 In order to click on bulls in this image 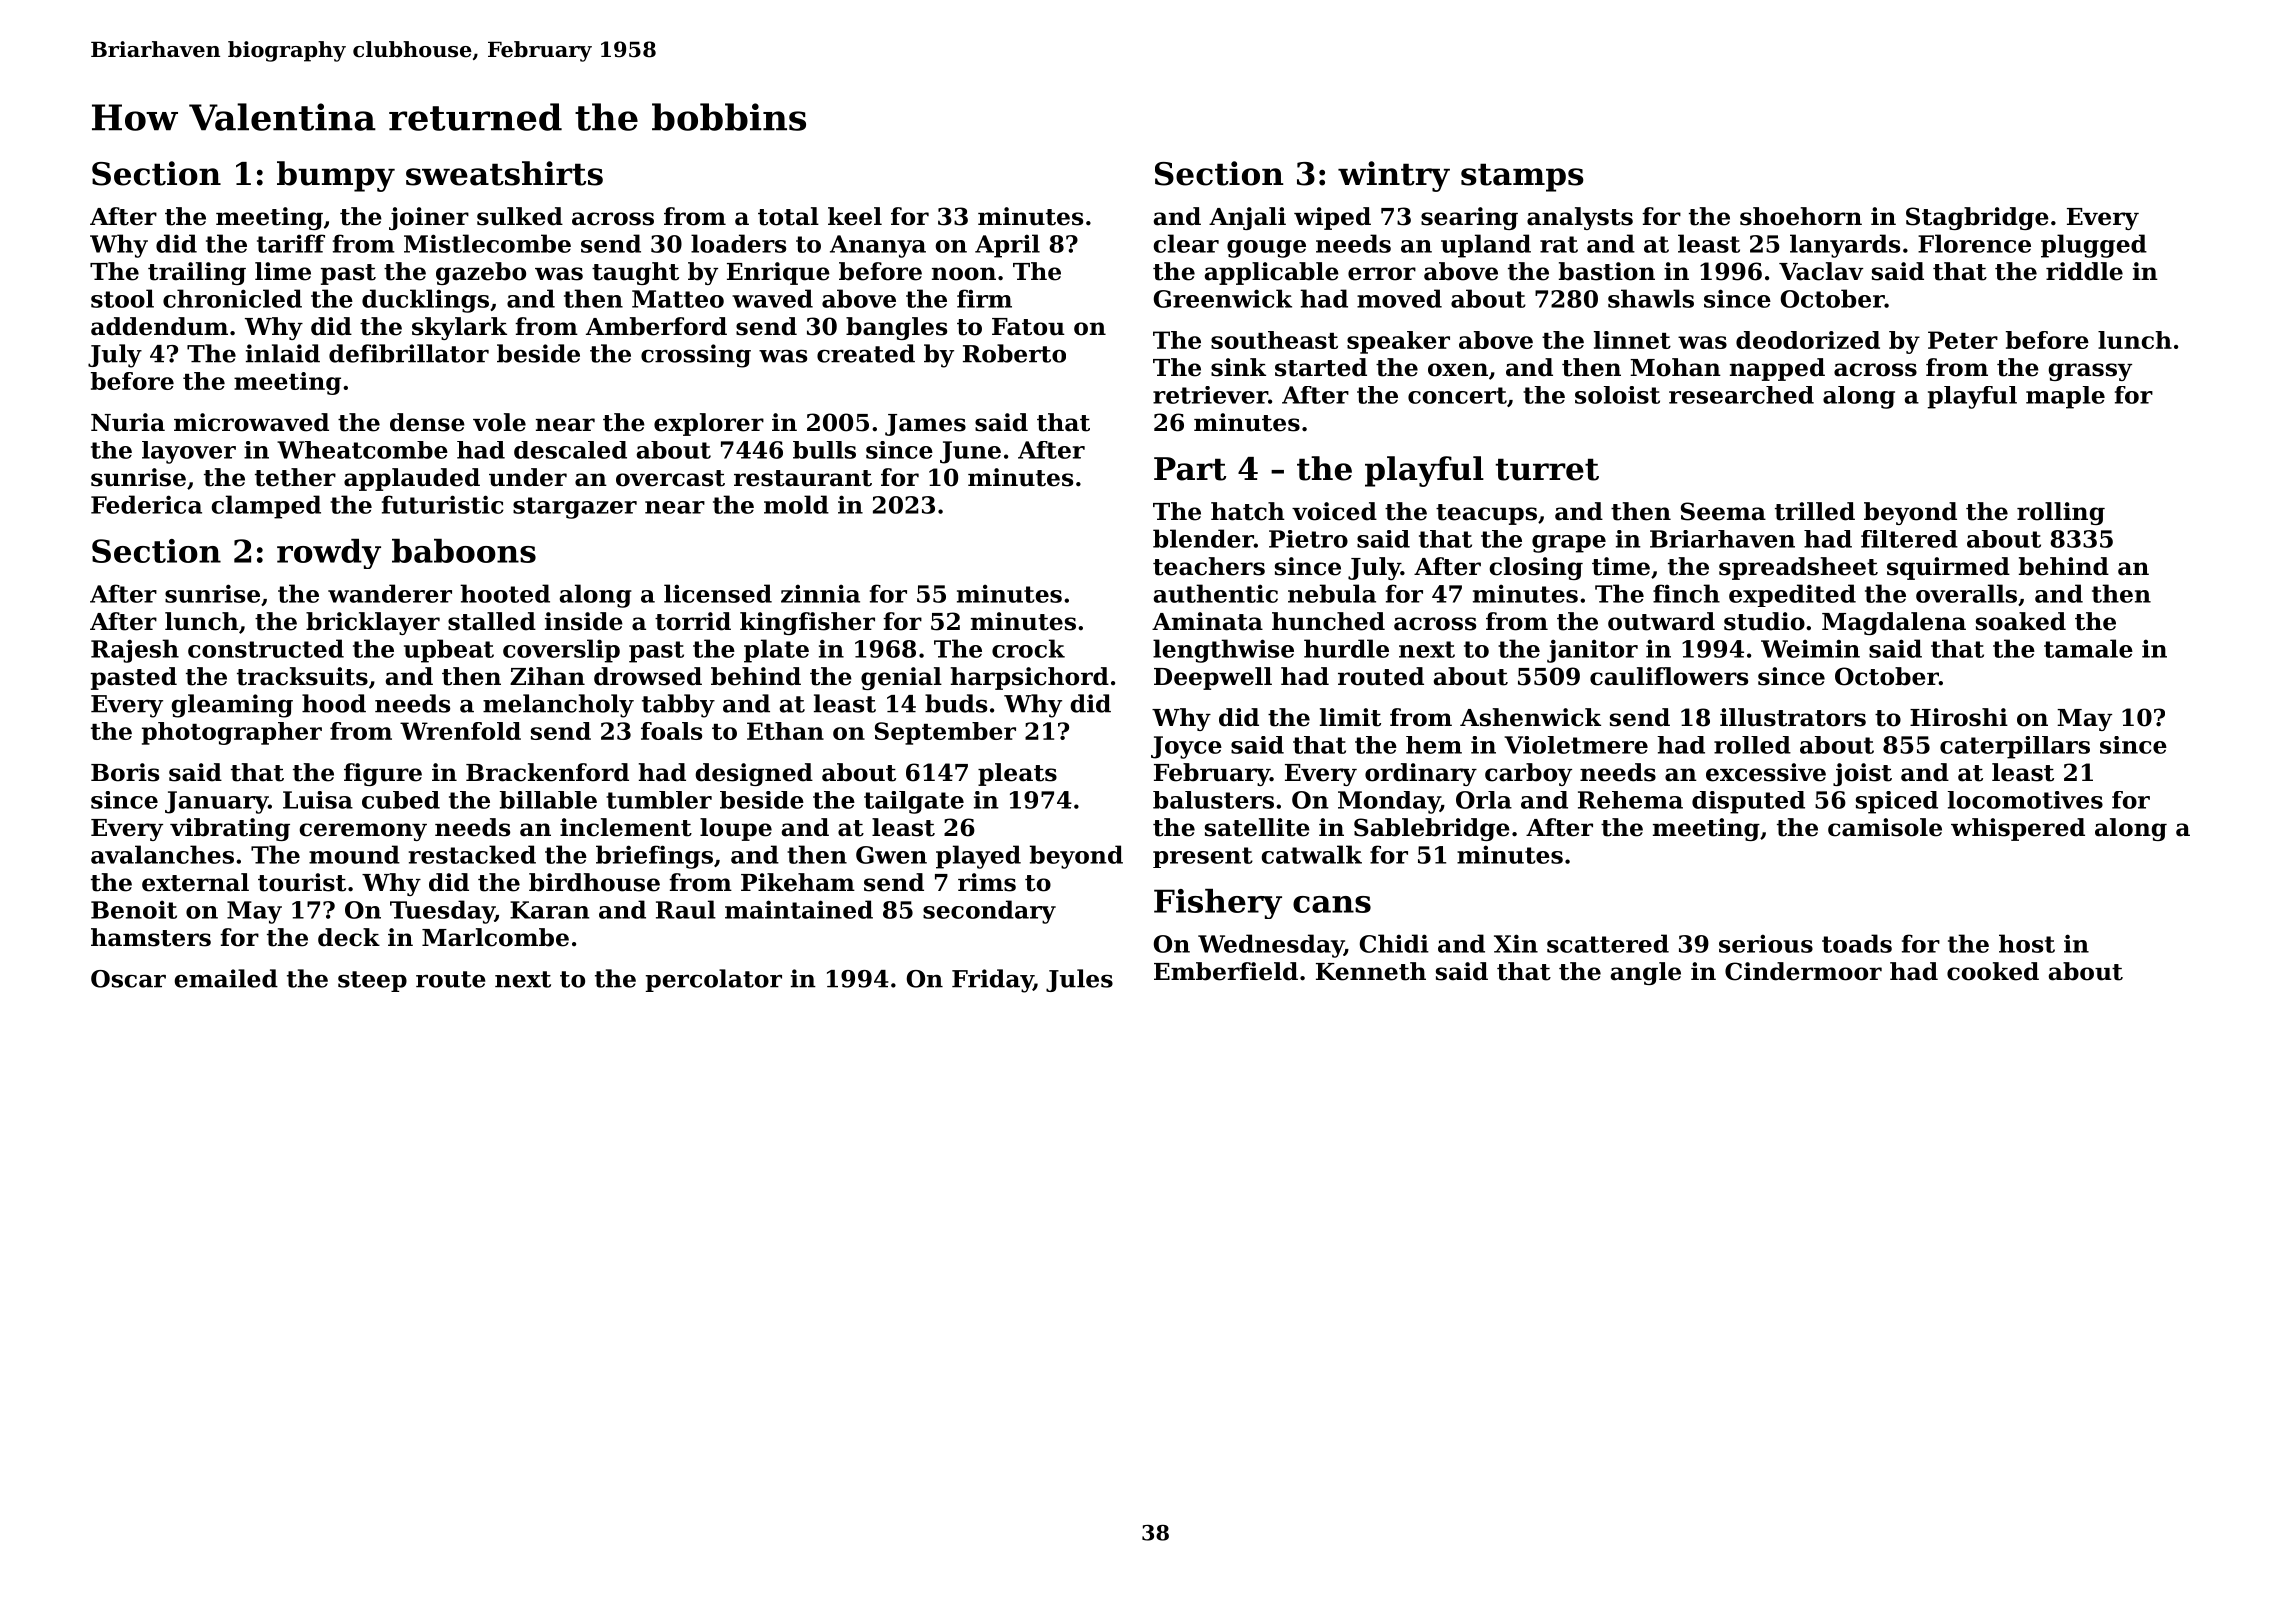, I will do `click(824, 450)`.
